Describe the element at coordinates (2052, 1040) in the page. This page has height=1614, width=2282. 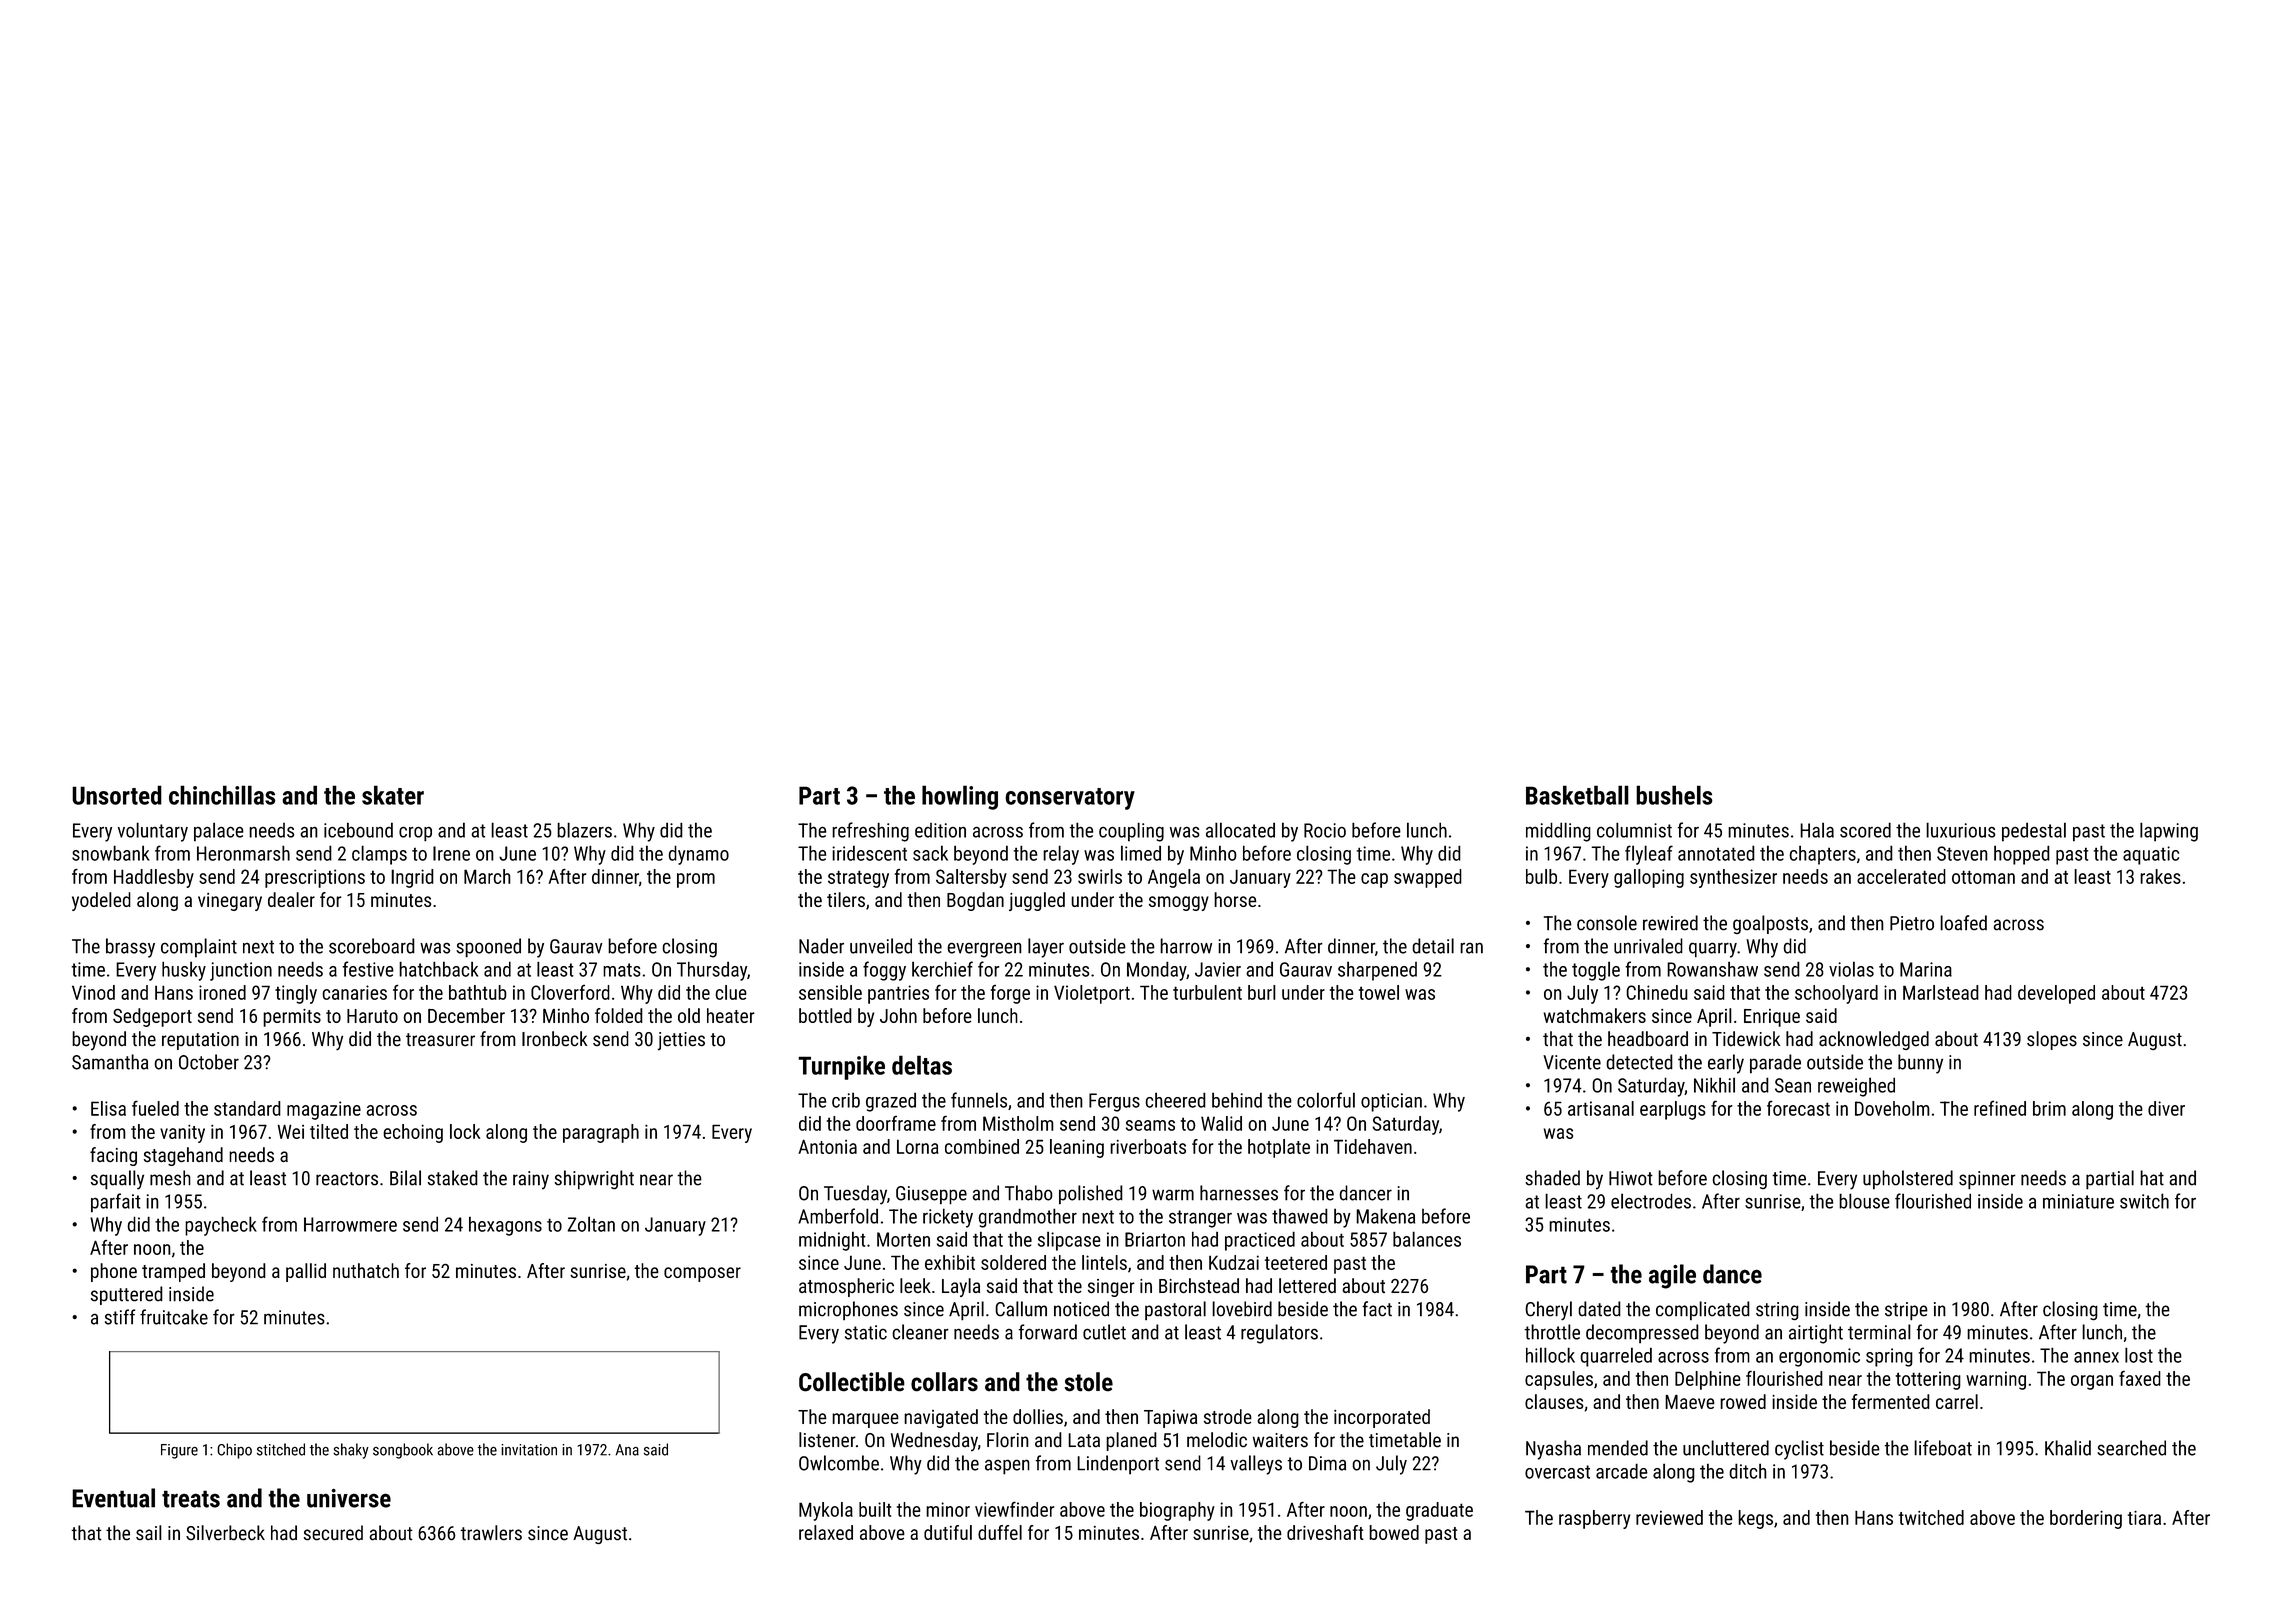
I see `slopes` at that location.
